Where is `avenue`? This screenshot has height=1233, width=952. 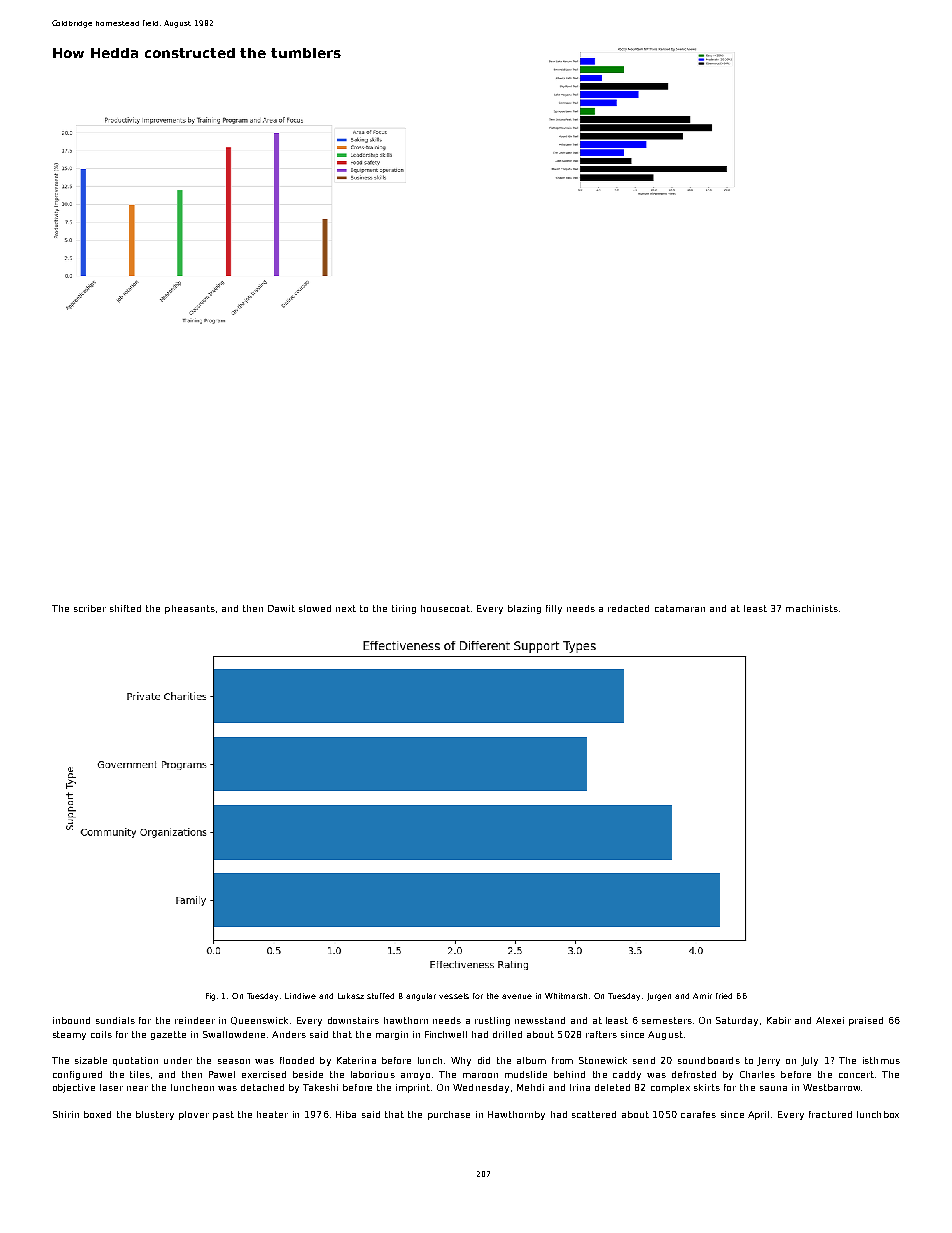 avenue is located at coordinates (517, 996).
